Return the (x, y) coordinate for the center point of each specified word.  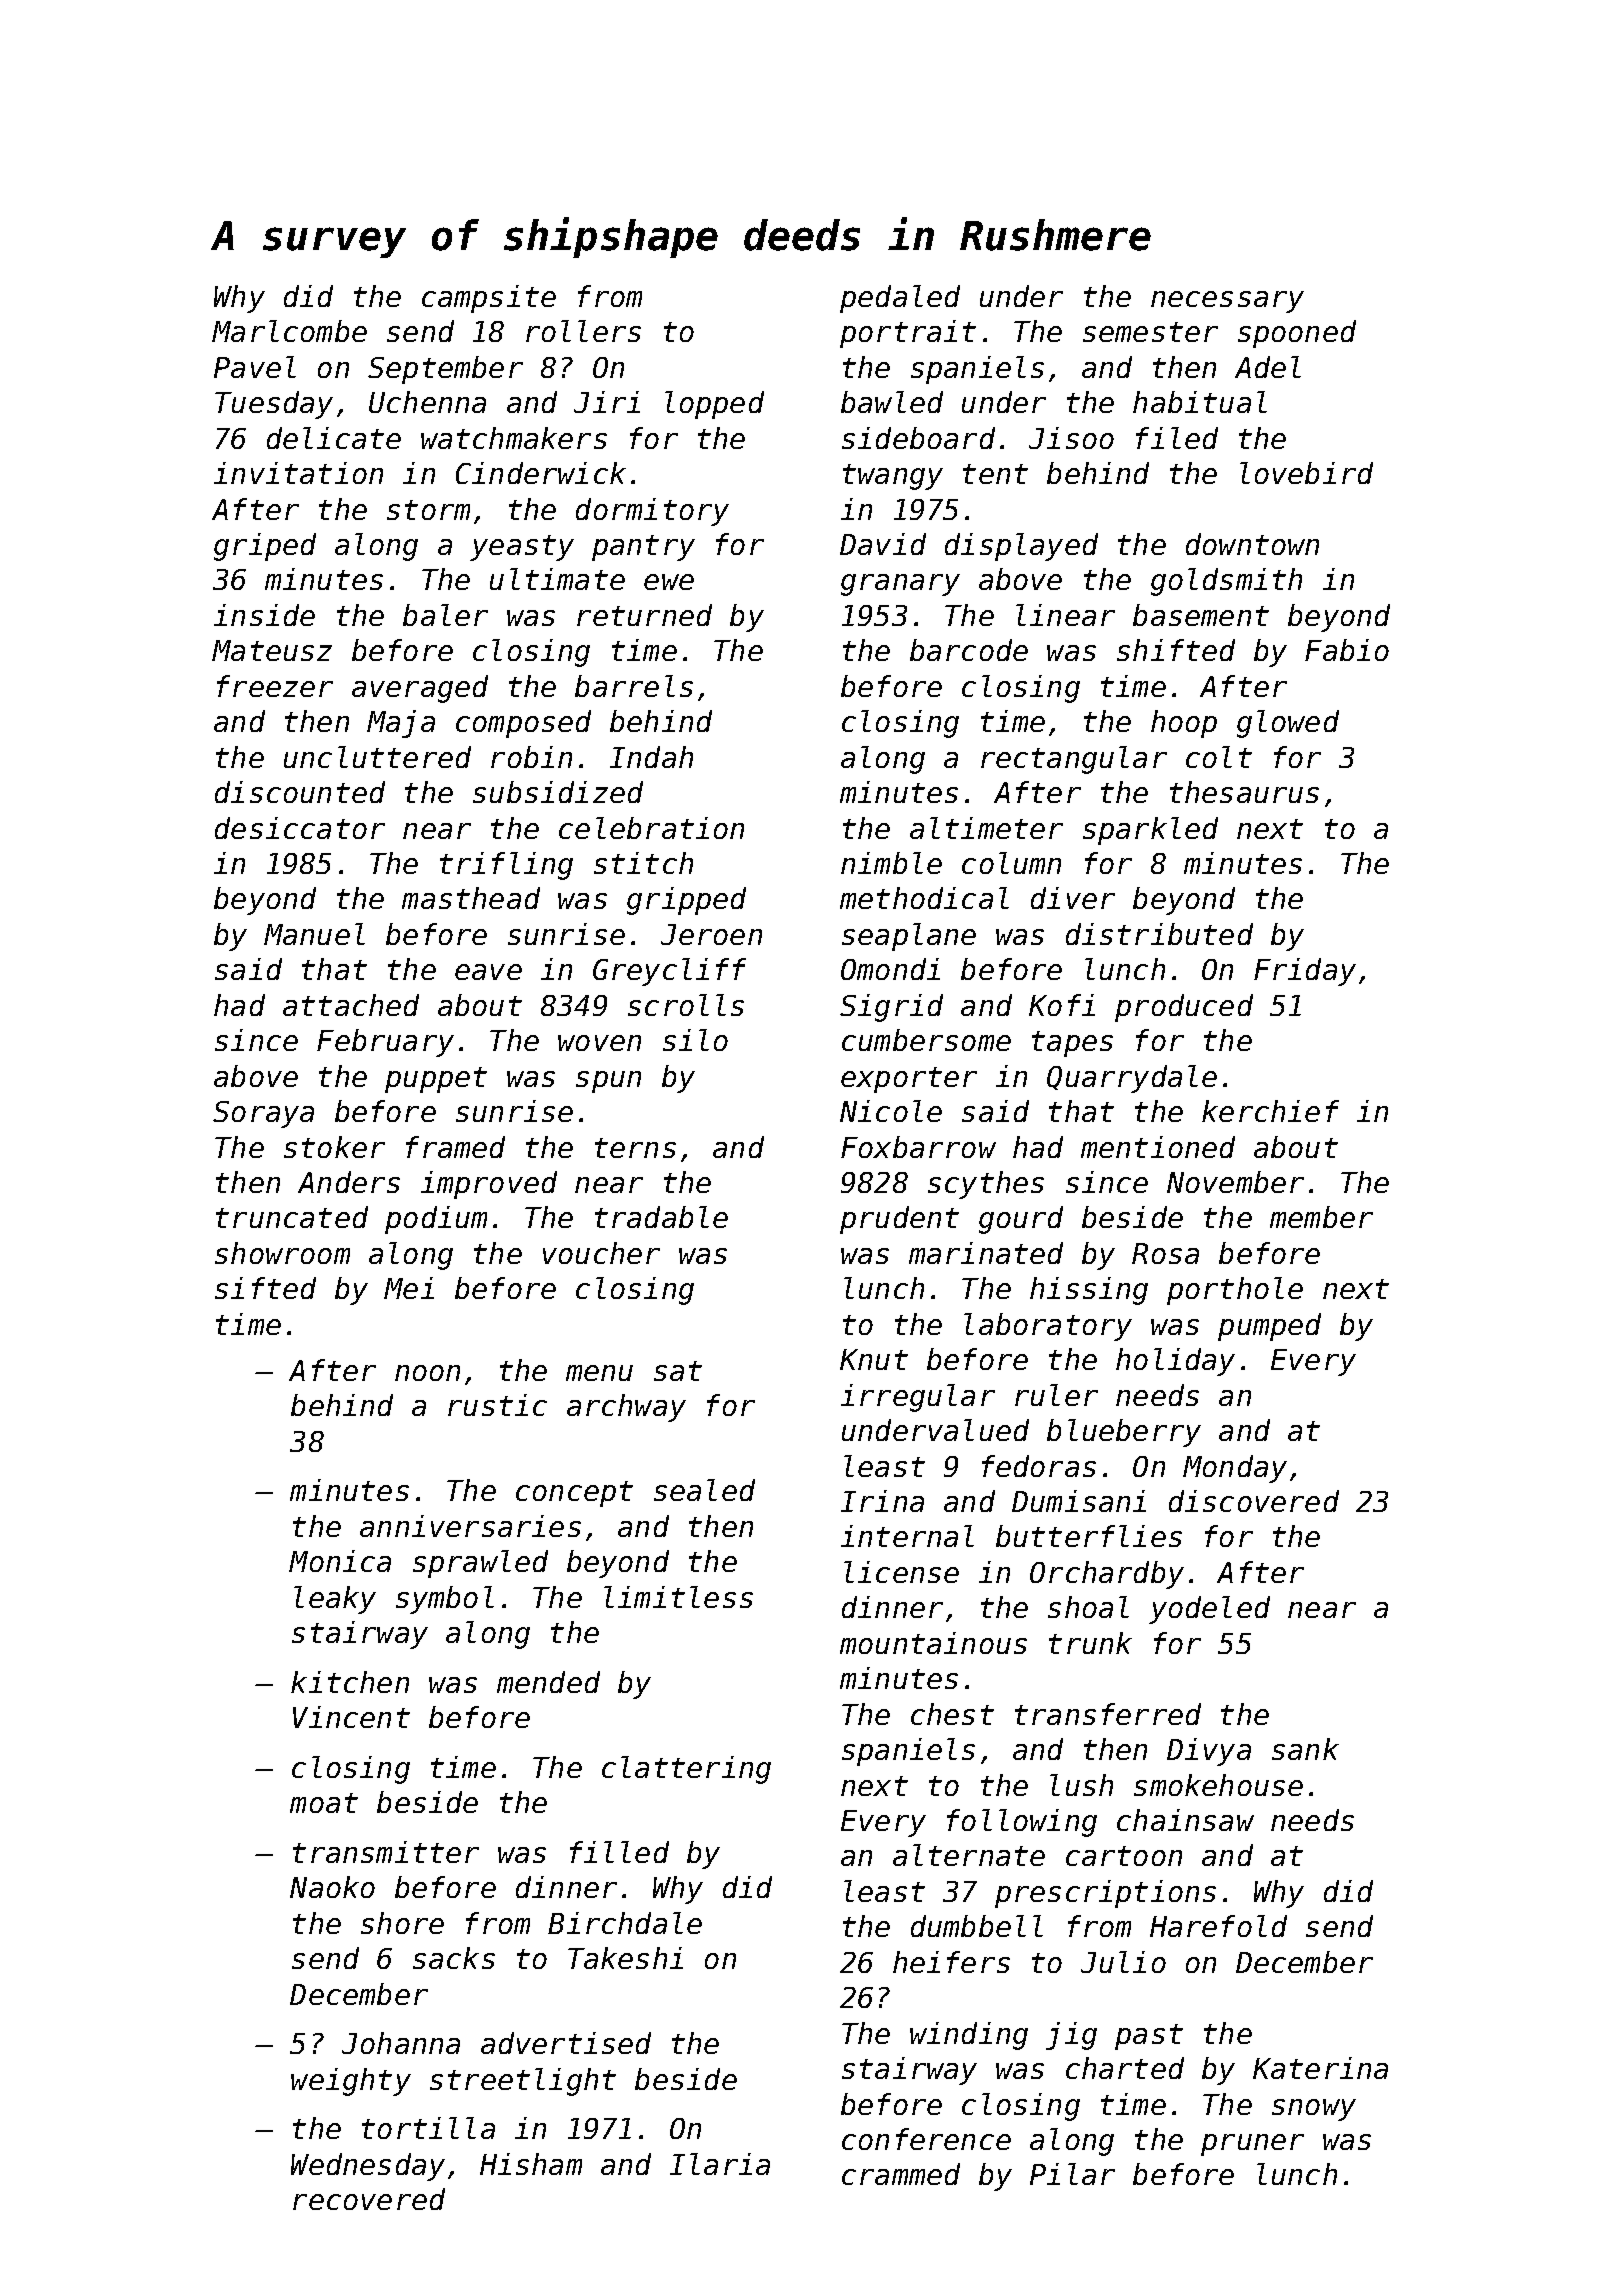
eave (488, 972)
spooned (1297, 334)
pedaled (900, 299)
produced (1184, 1008)
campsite (489, 299)
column (1011, 863)
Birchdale (625, 1923)
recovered (369, 2199)
